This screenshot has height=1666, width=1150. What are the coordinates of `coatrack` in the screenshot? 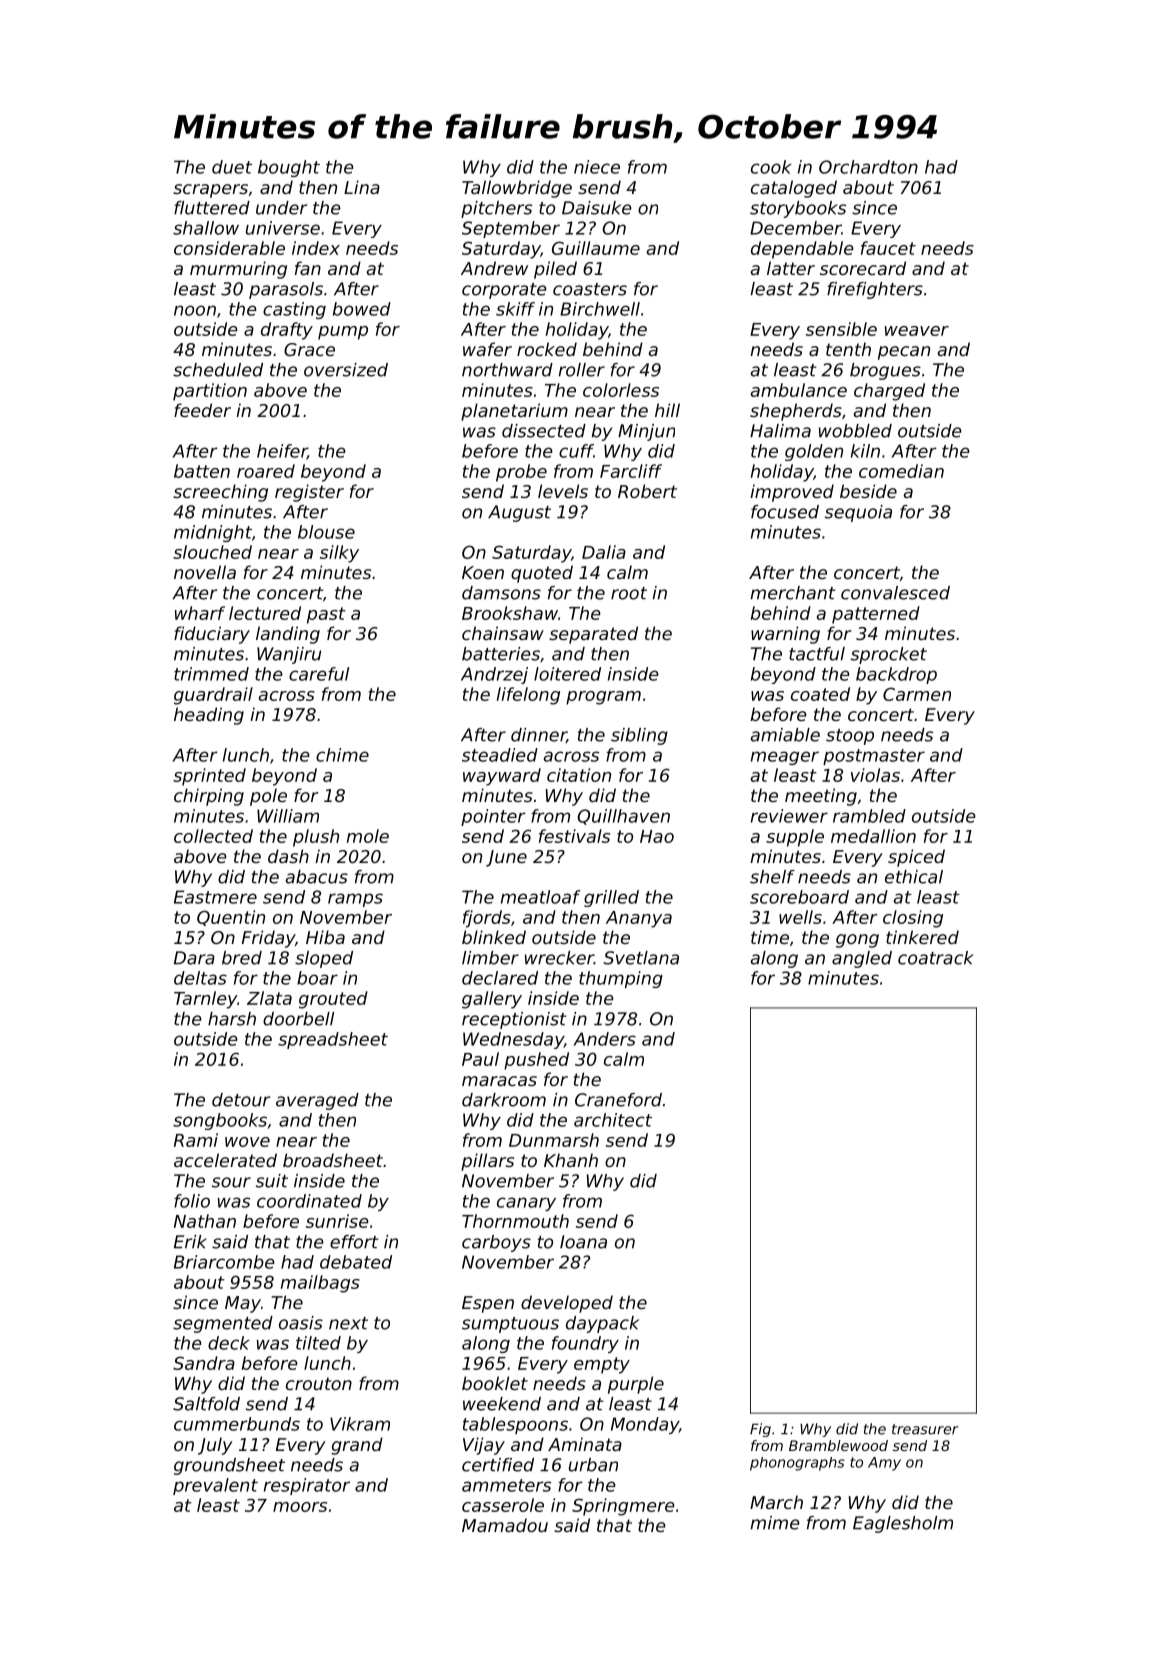 It's located at (936, 958).
